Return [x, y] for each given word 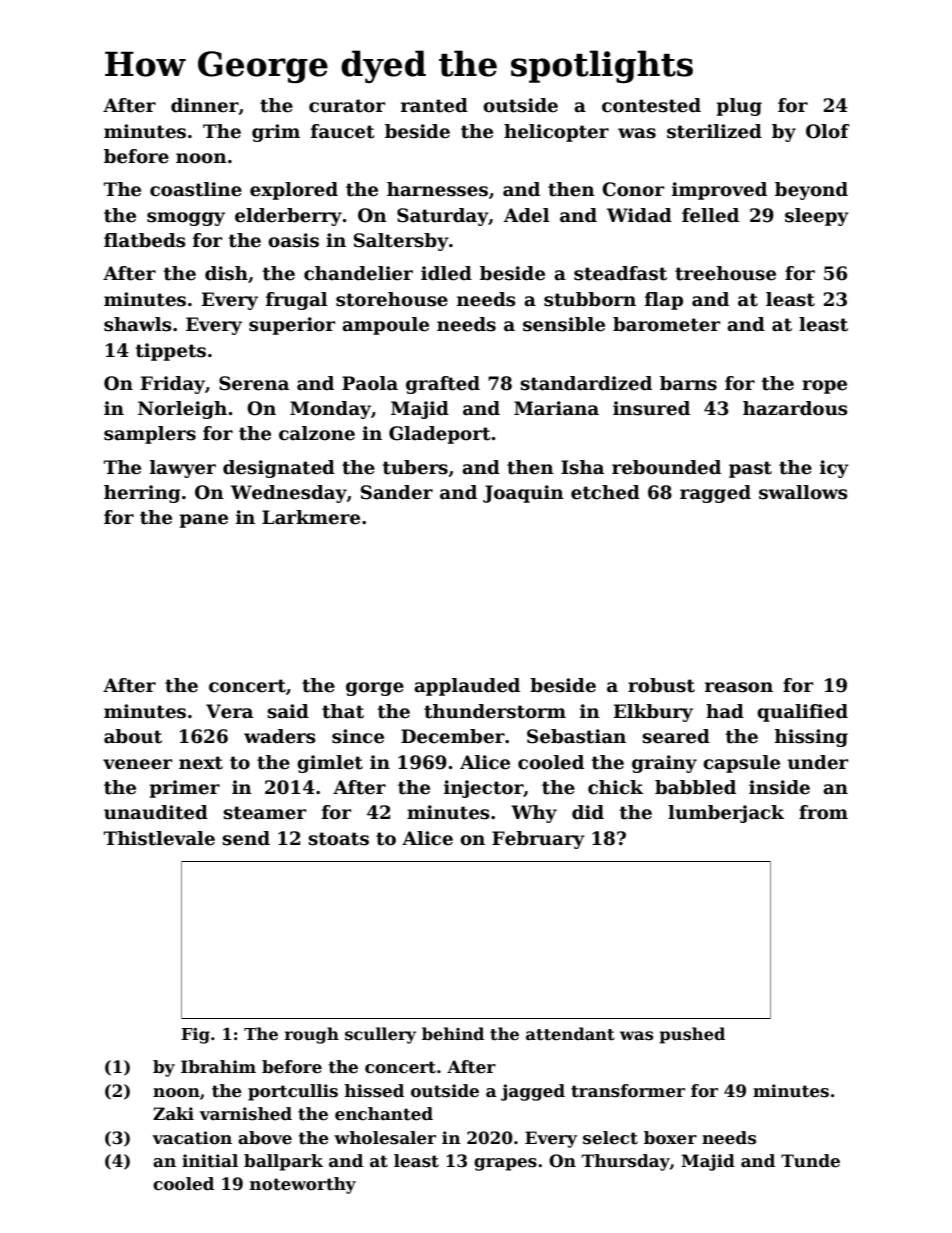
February [538, 840]
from [823, 812]
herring [142, 494]
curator [347, 106]
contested [651, 105]
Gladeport [440, 435]
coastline [196, 189]
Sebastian [576, 736]
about [133, 736]
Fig [195, 1036]
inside [779, 787]
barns [688, 383]
